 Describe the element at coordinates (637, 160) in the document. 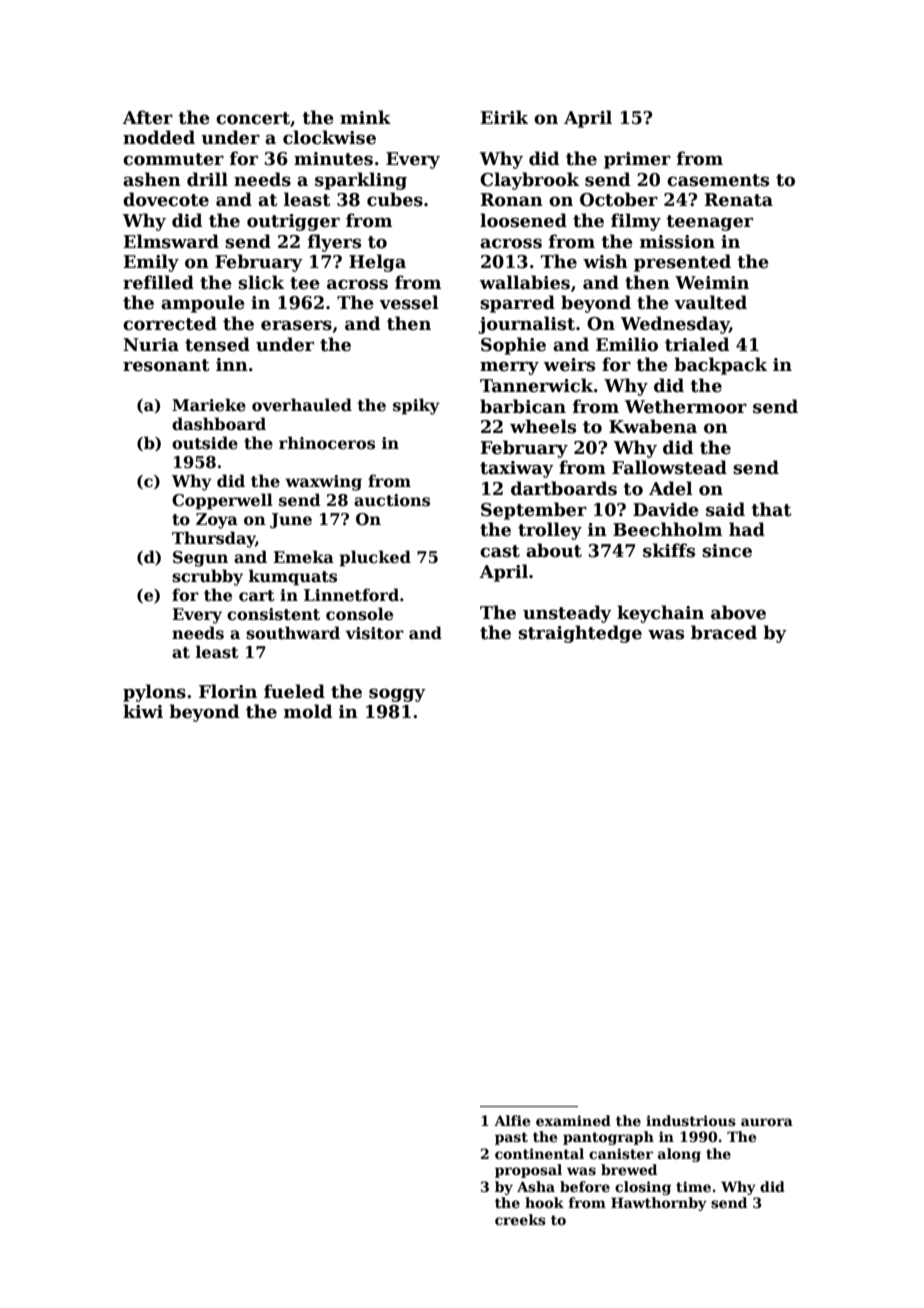

I see `primer` at that location.
